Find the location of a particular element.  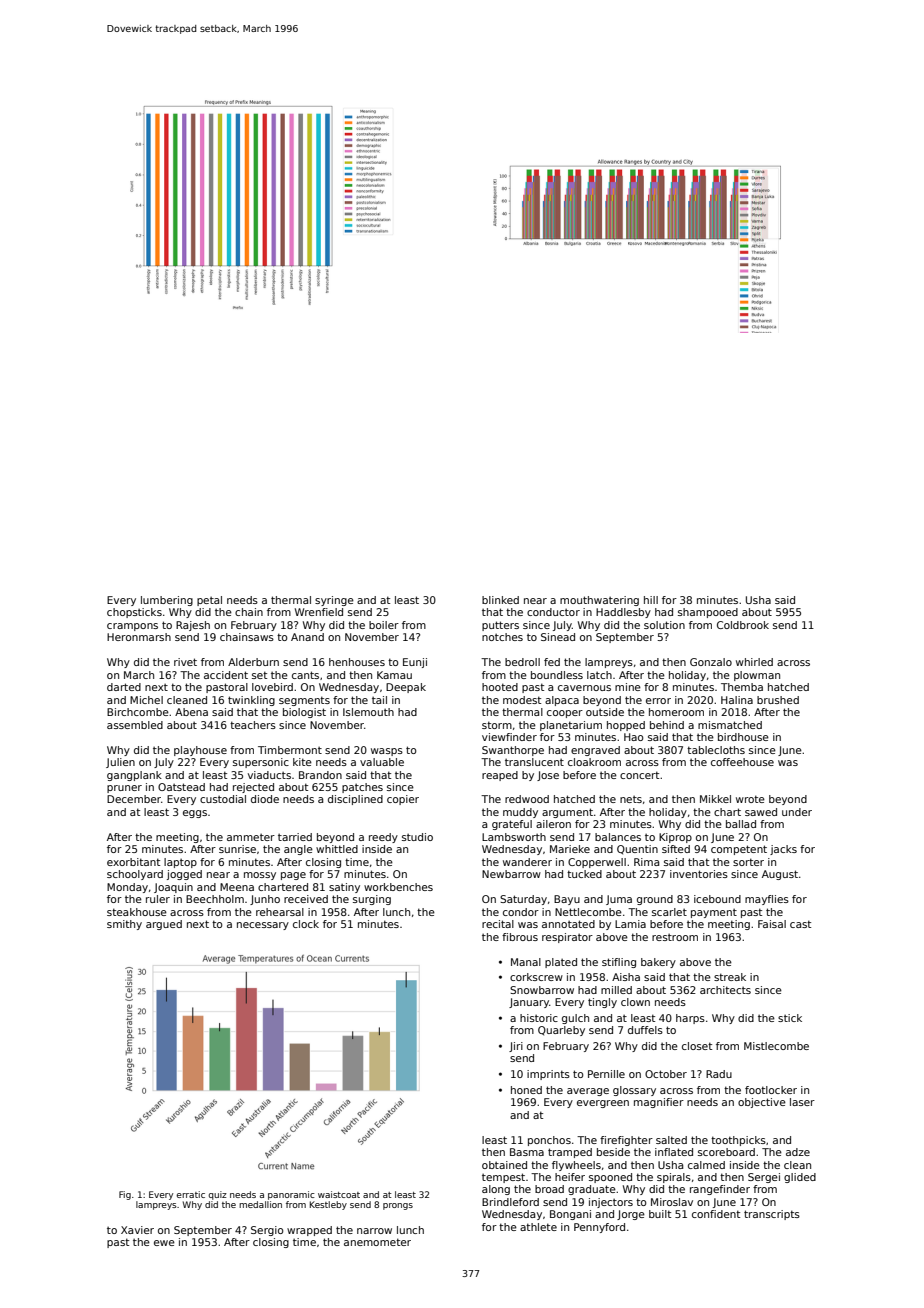

Mistlecombe is located at coordinates (776, 1046).
